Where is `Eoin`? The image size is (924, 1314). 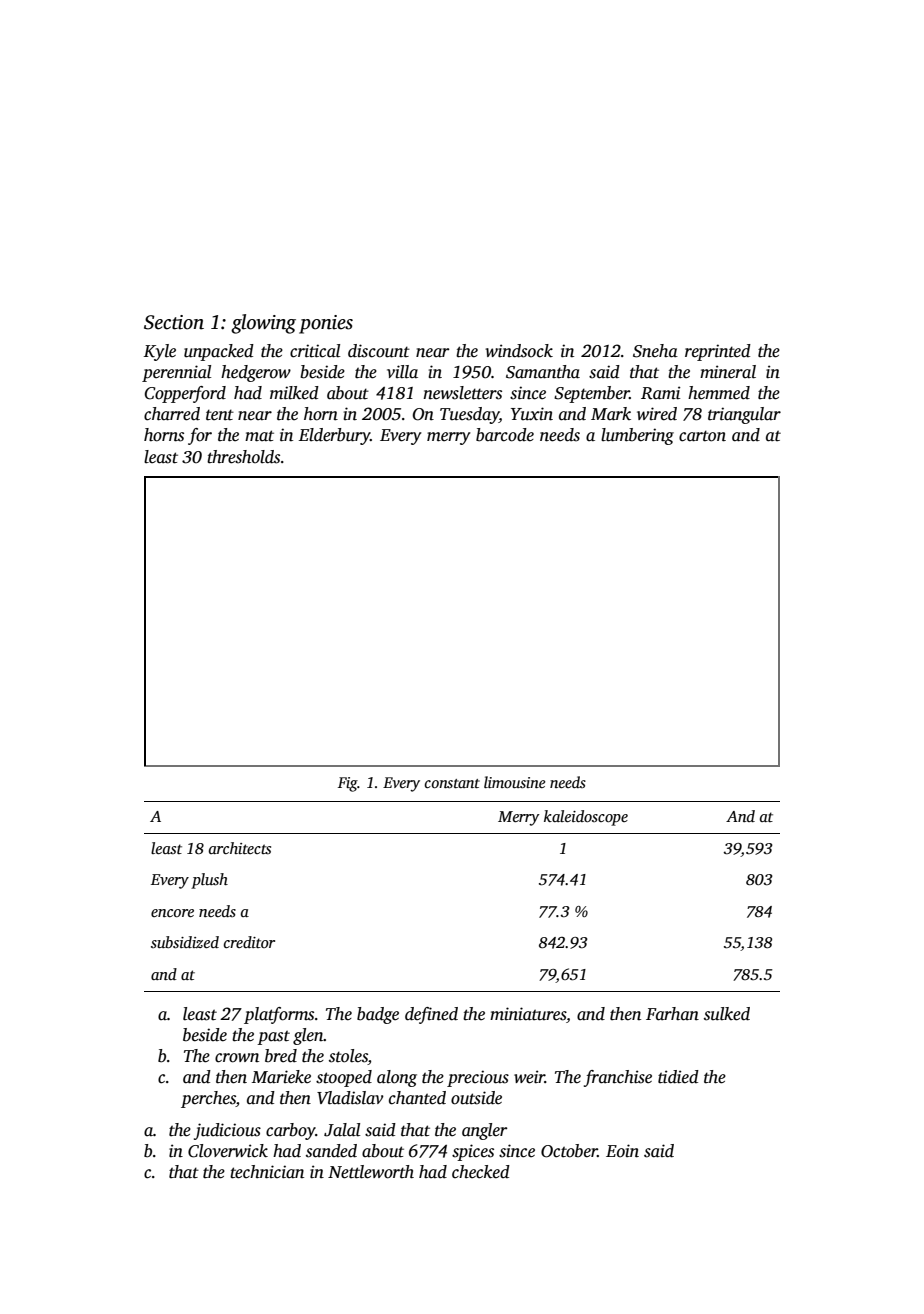 Eoin is located at coordinates (622, 1151).
